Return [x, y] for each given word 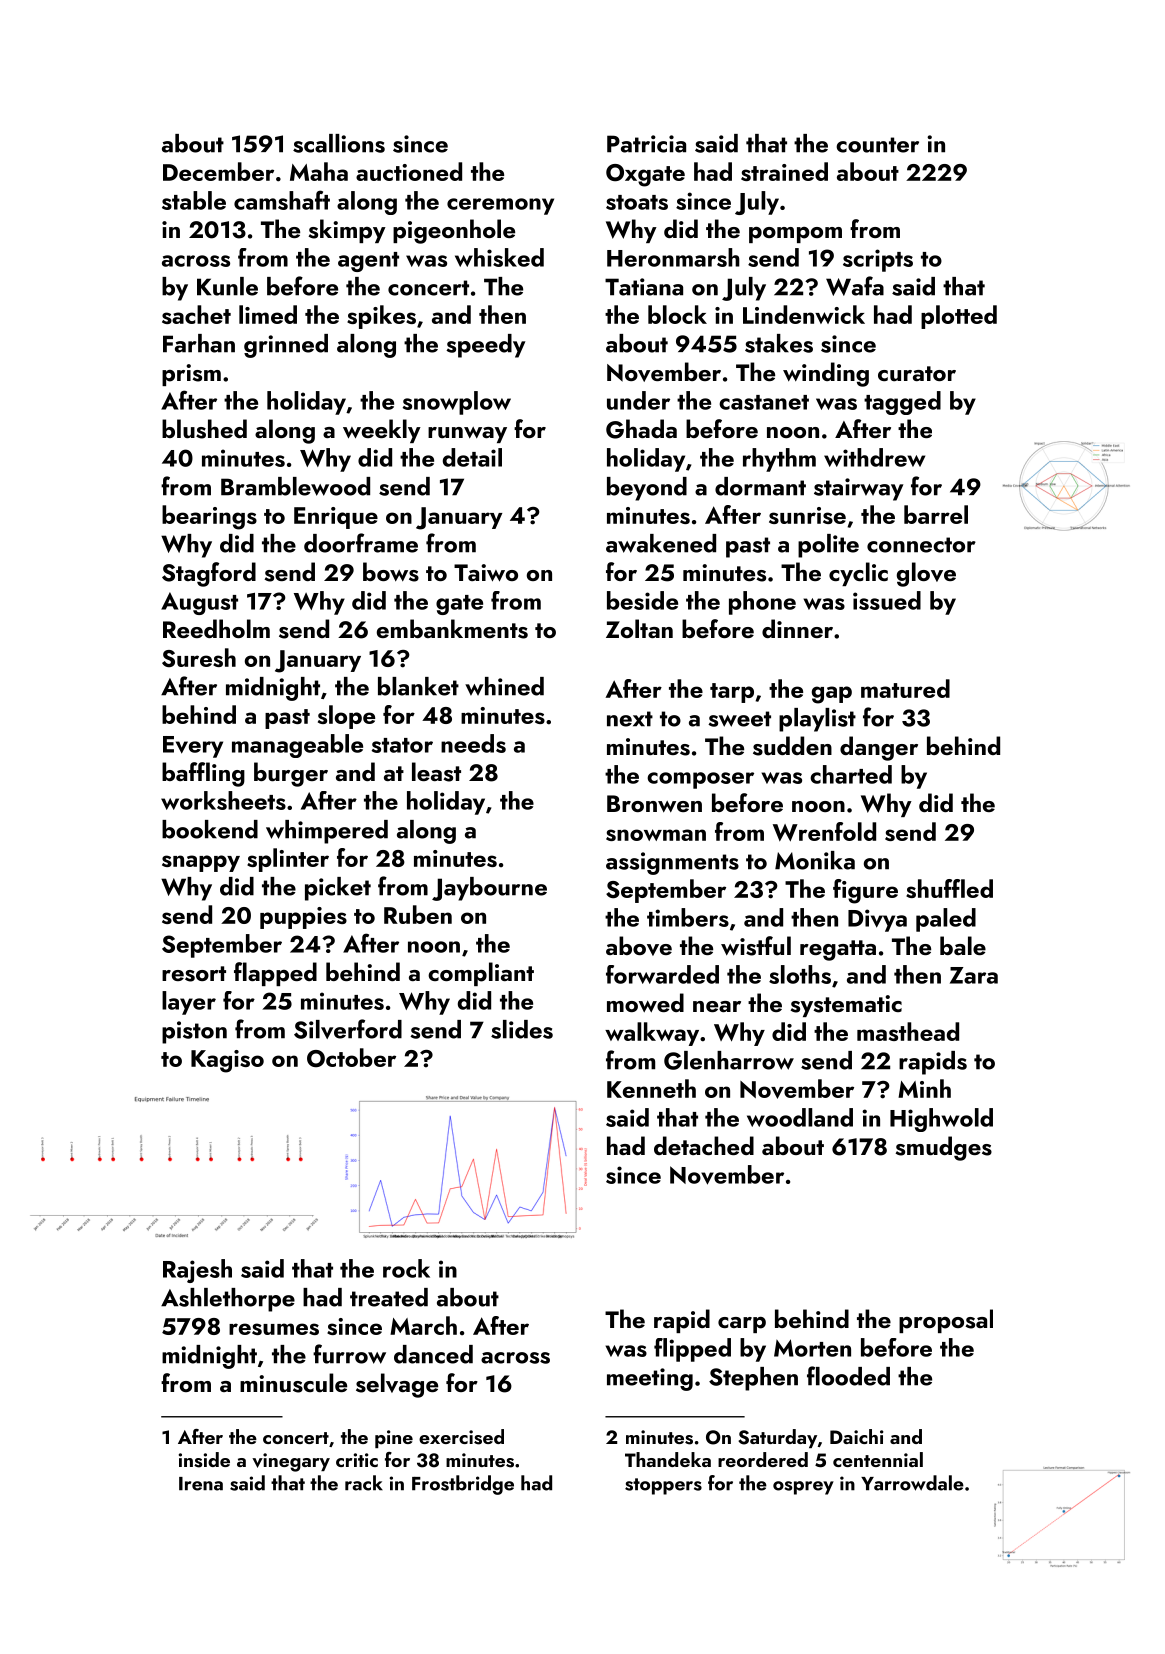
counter [877, 145]
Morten [812, 1348]
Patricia [646, 144]
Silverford [348, 1029]
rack [364, 1483]
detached [704, 1145]
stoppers [663, 1486]
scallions [339, 143]
